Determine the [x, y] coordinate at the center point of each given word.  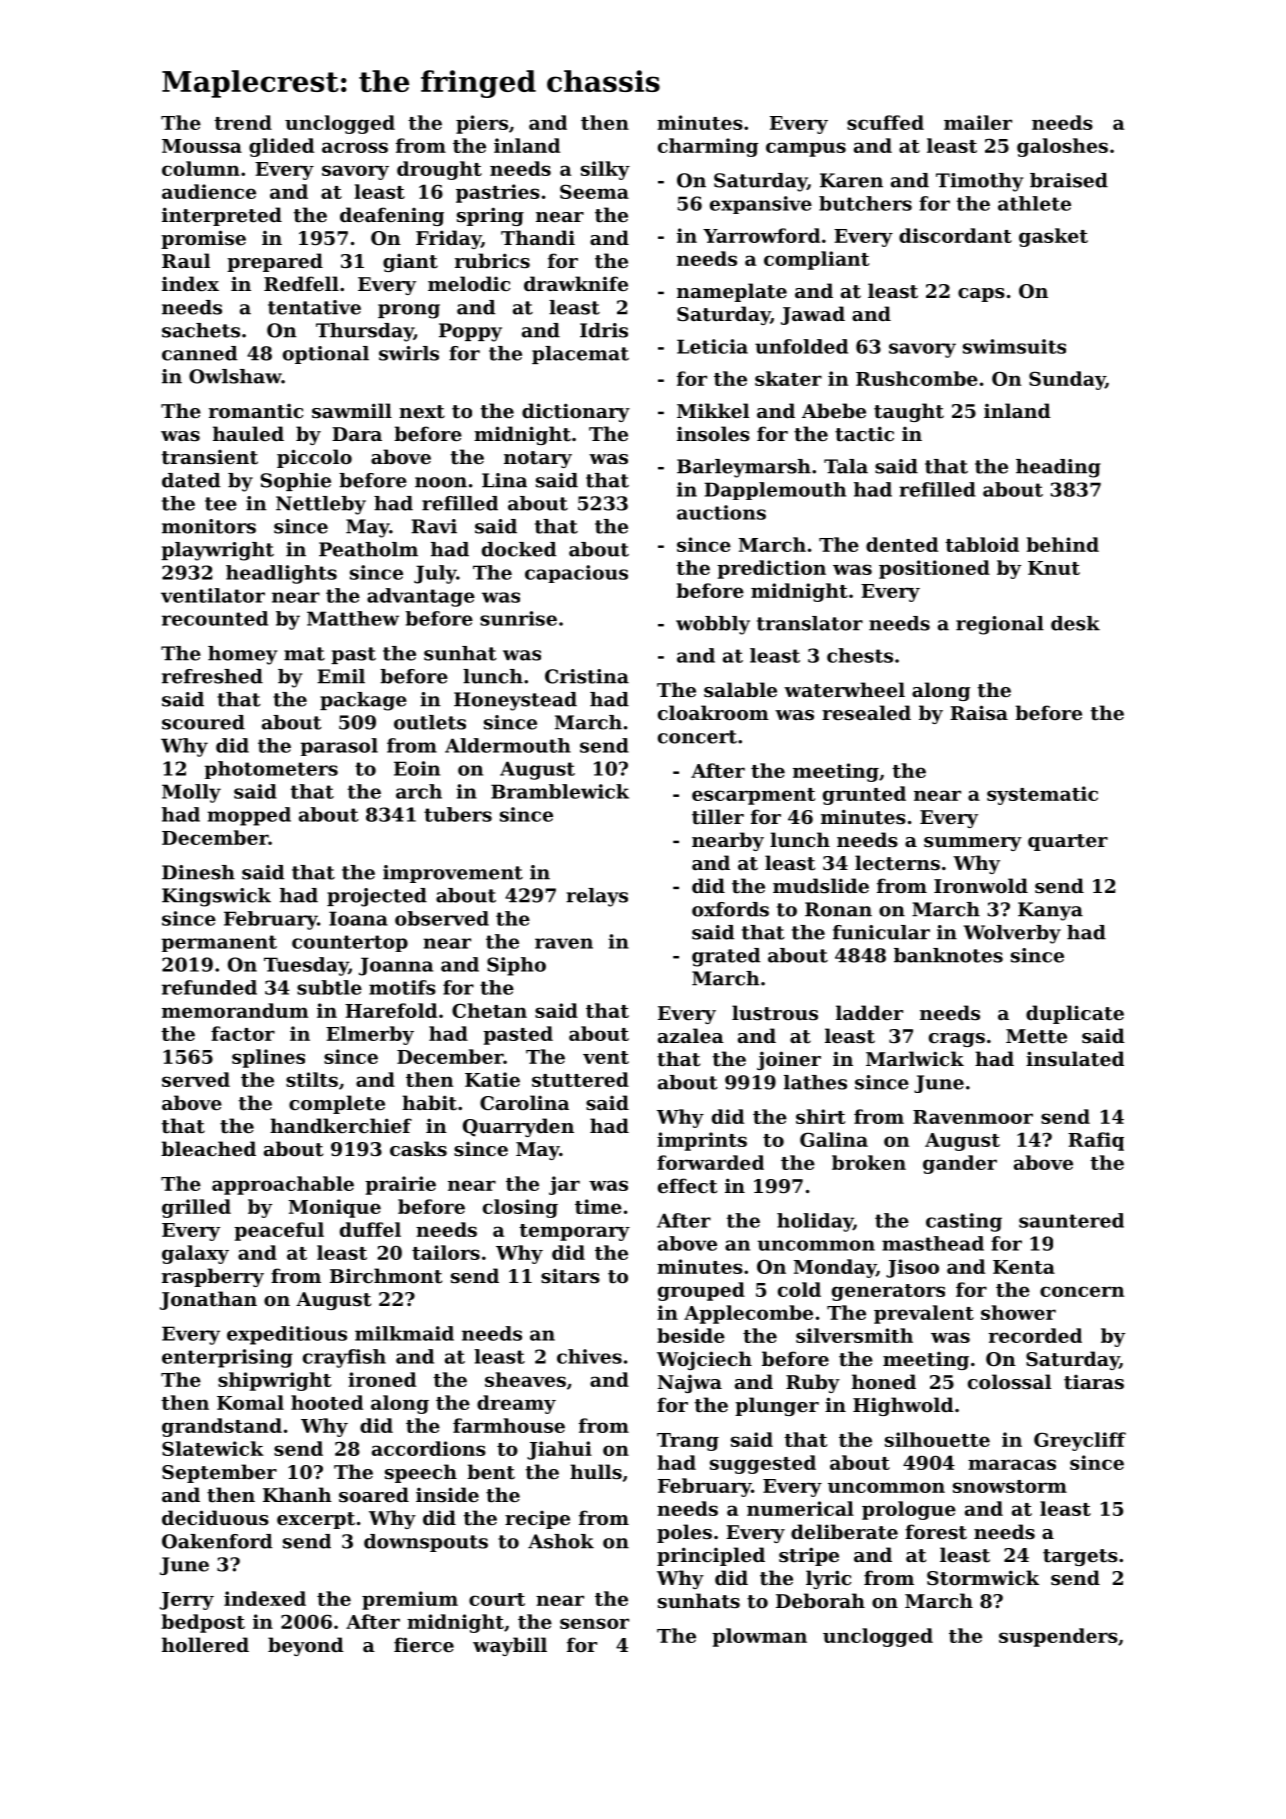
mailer [978, 122]
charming [708, 147]
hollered [205, 1644]
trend [243, 122]
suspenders [1058, 1637]
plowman [759, 1637]
